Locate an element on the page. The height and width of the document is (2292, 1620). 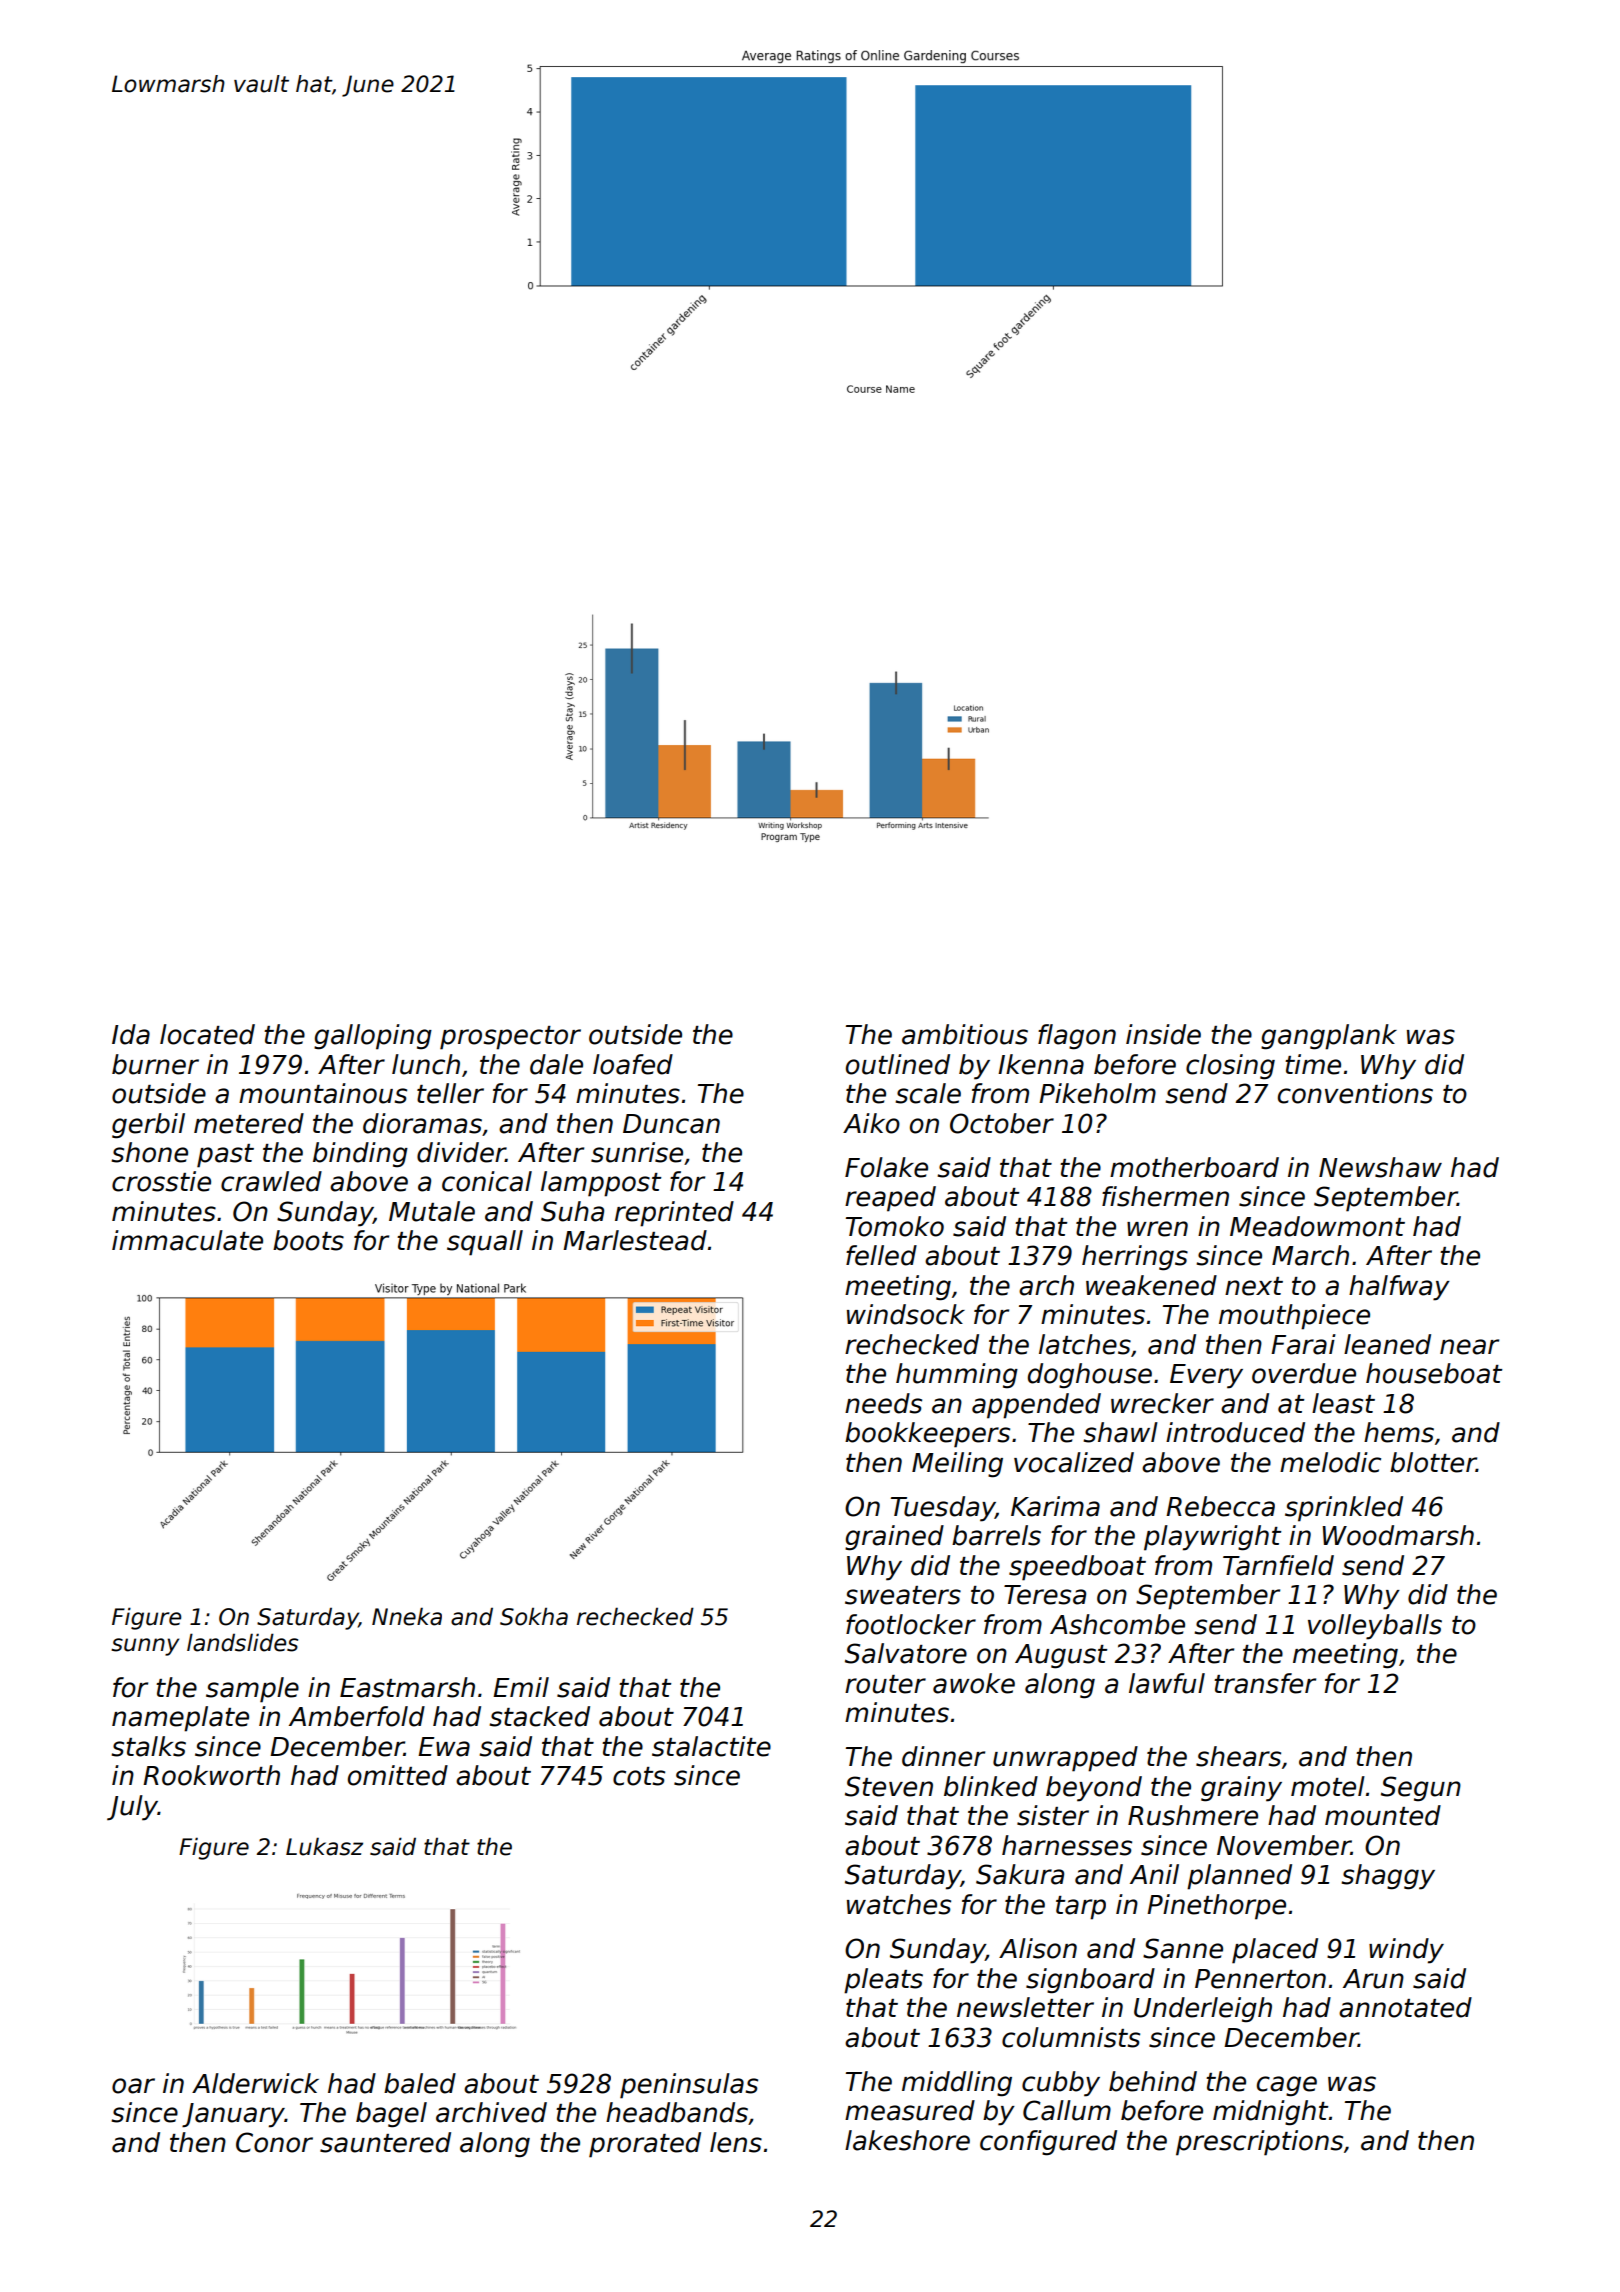
sweaters is located at coordinates (903, 1595).
